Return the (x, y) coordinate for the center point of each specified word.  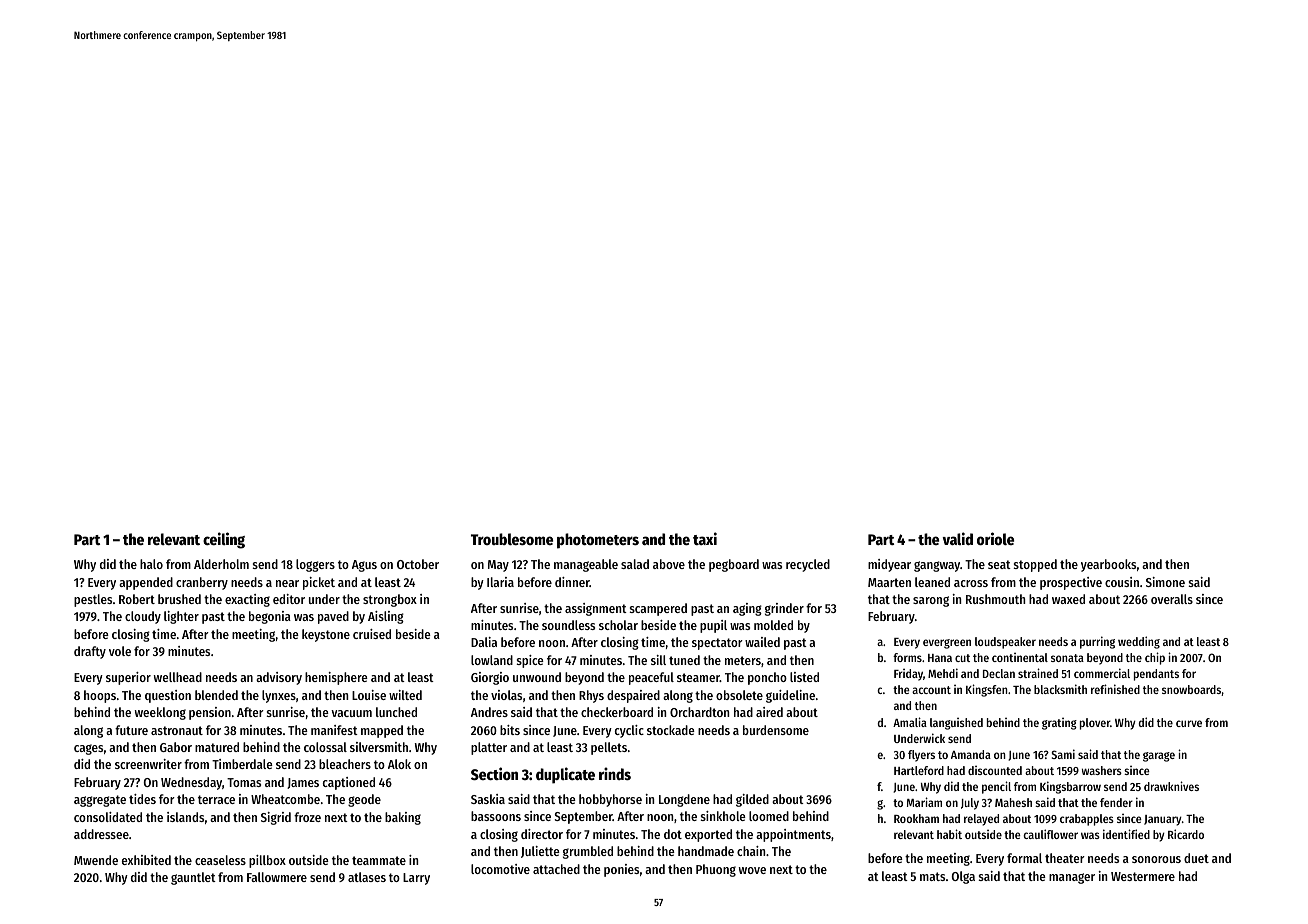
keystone (326, 635)
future (131, 730)
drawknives (1171, 786)
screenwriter (148, 764)
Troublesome (512, 539)
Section (494, 773)
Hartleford (919, 770)
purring (1097, 642)
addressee (101, 834)
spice (530, 661)
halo (151, 564)
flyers (921, 756)
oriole (995, 538)
